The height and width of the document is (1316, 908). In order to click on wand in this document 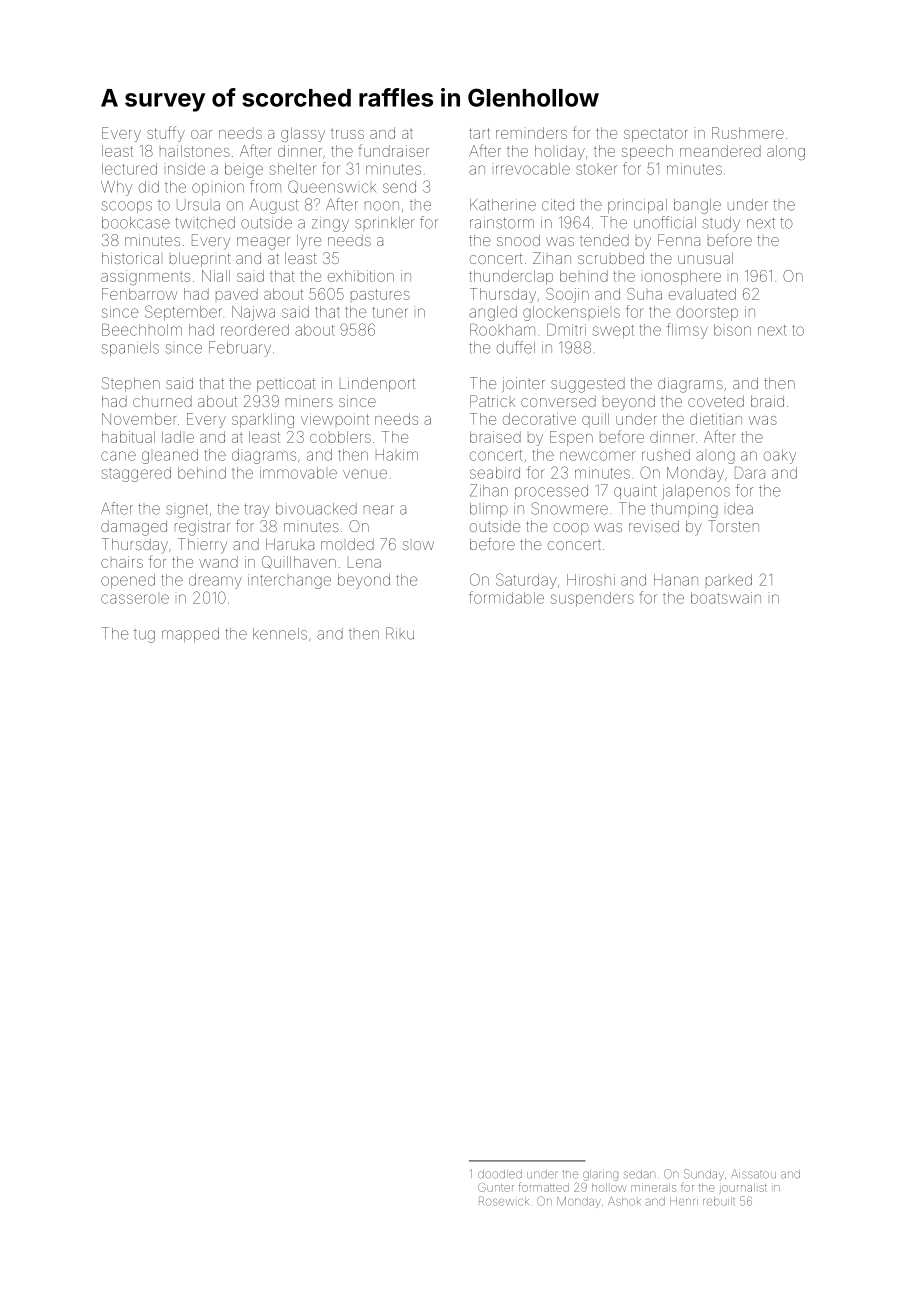, I will do `click(218, 562)`.
